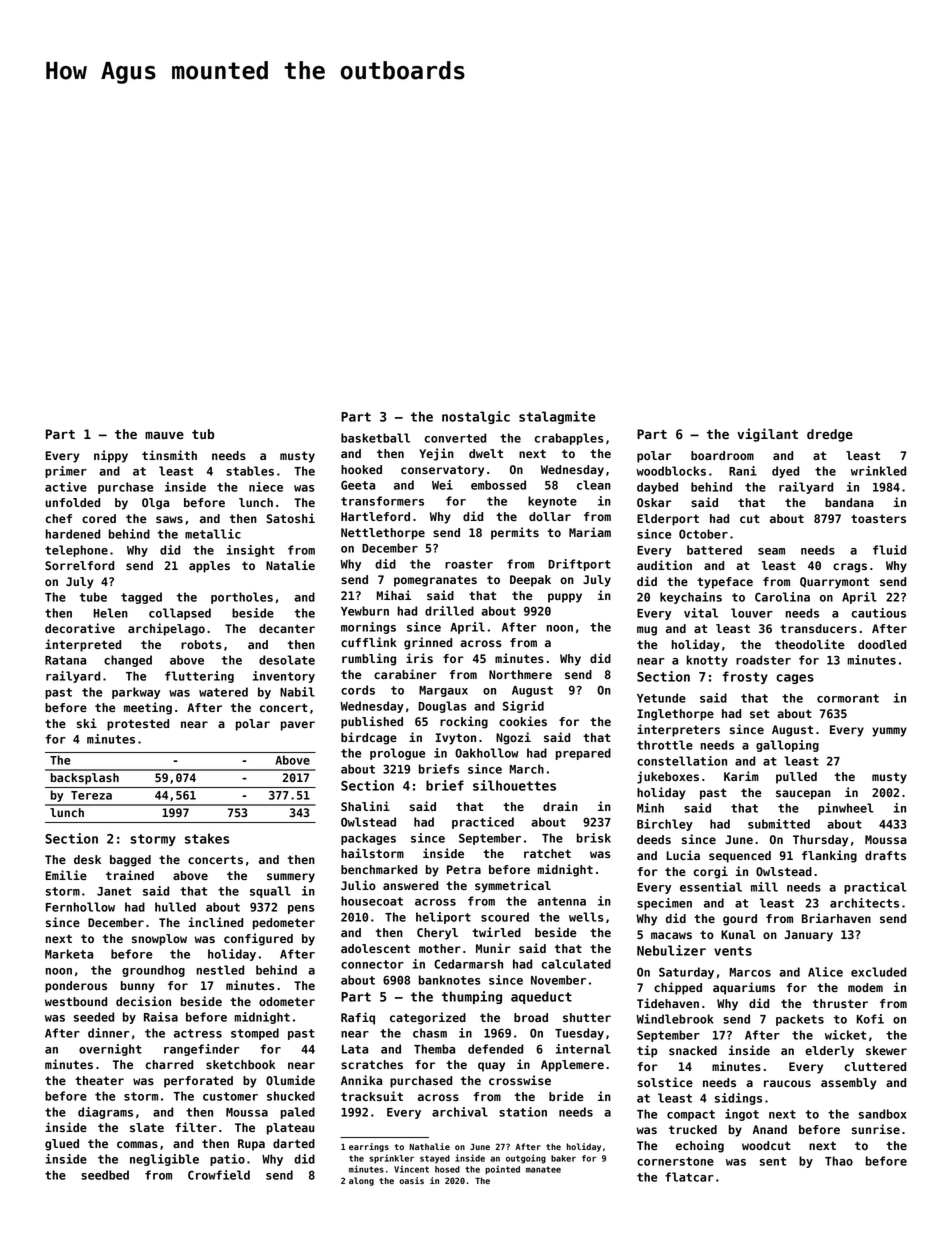 The width and height of the screenshot is (952, 1233). I want to click on bandana, so click(849, 502).
